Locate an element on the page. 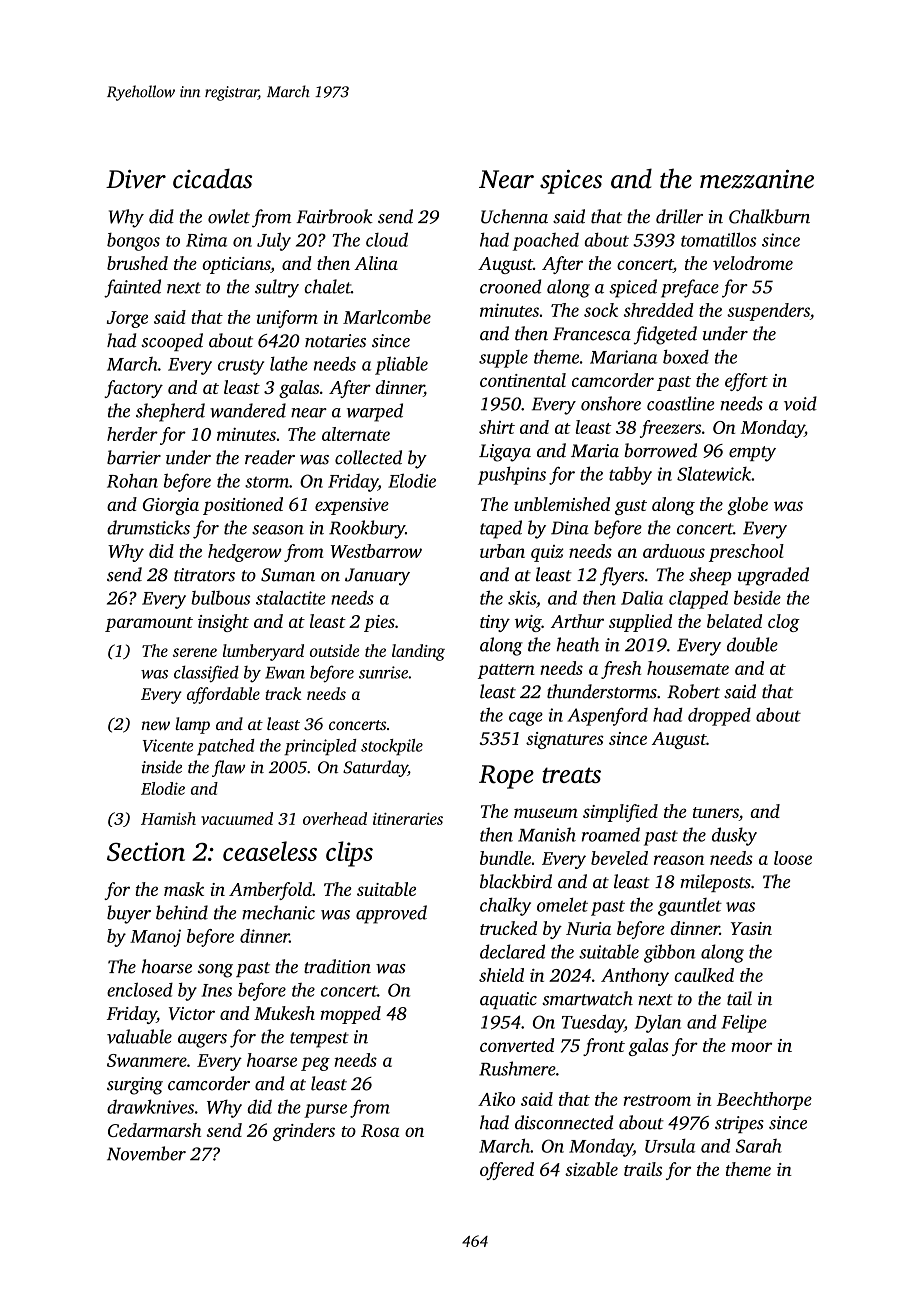 The height and width of the document is (1311, 924). offered is located at coordinates (507, 1171).
